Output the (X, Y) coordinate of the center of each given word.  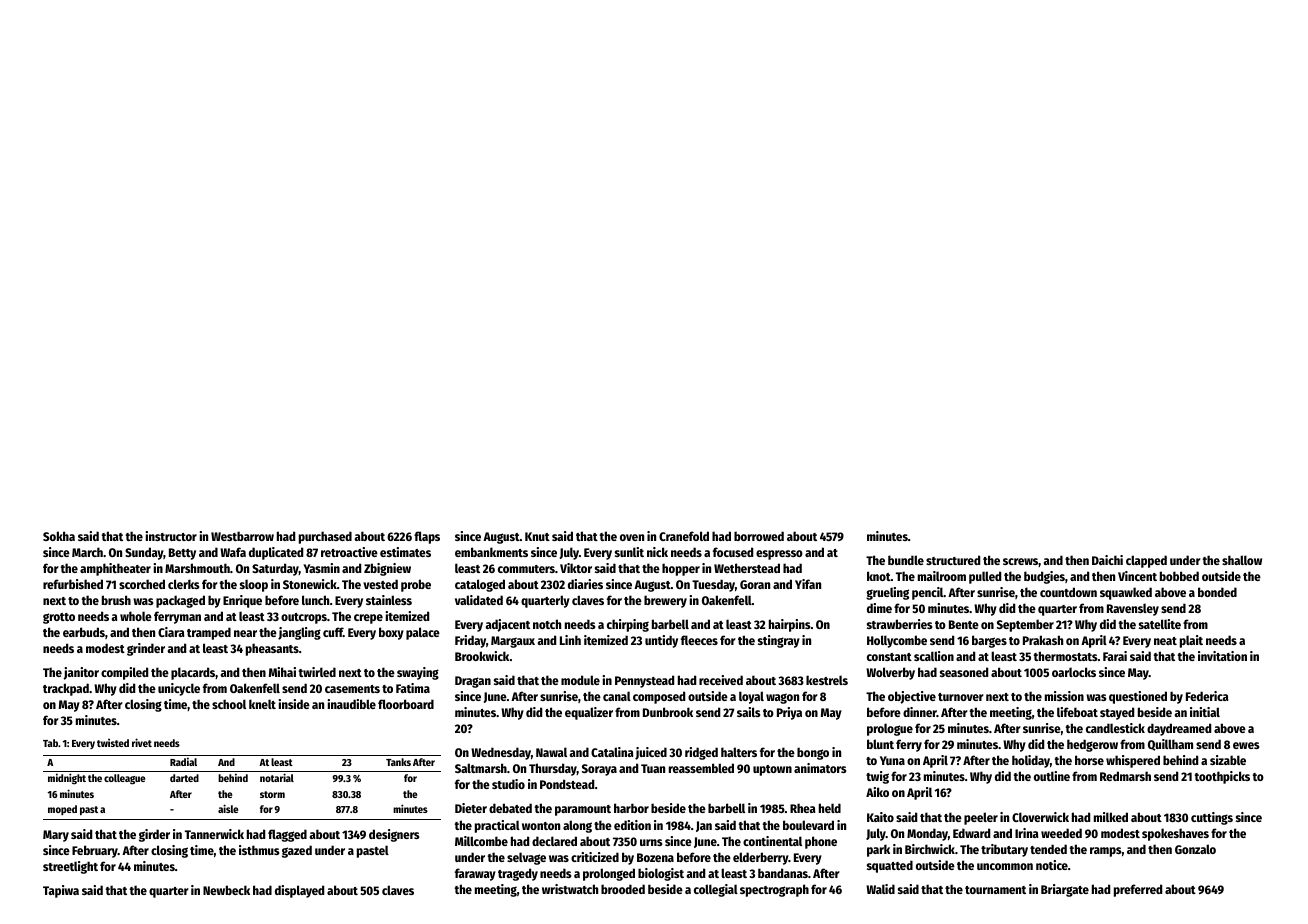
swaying (418, 673)
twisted (113, 743)
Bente (964, 624)
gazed (297, 851)
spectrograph (774, 890)
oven (632, 537)
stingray (779, 641)
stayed (1117, 713)
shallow (1242, 560)
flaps (427, 537)
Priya (789, 713)
